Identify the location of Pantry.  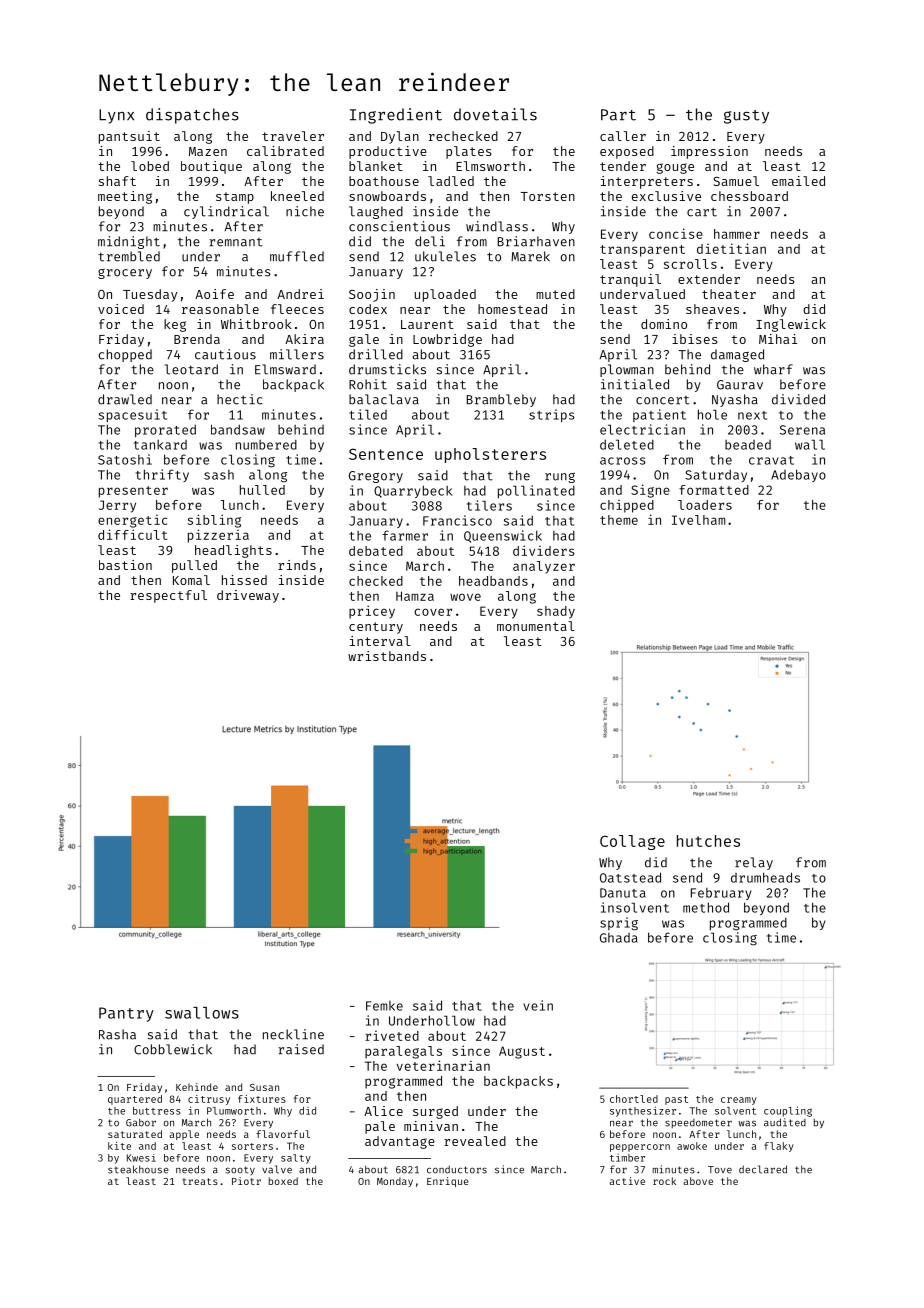
(126, 1014).
